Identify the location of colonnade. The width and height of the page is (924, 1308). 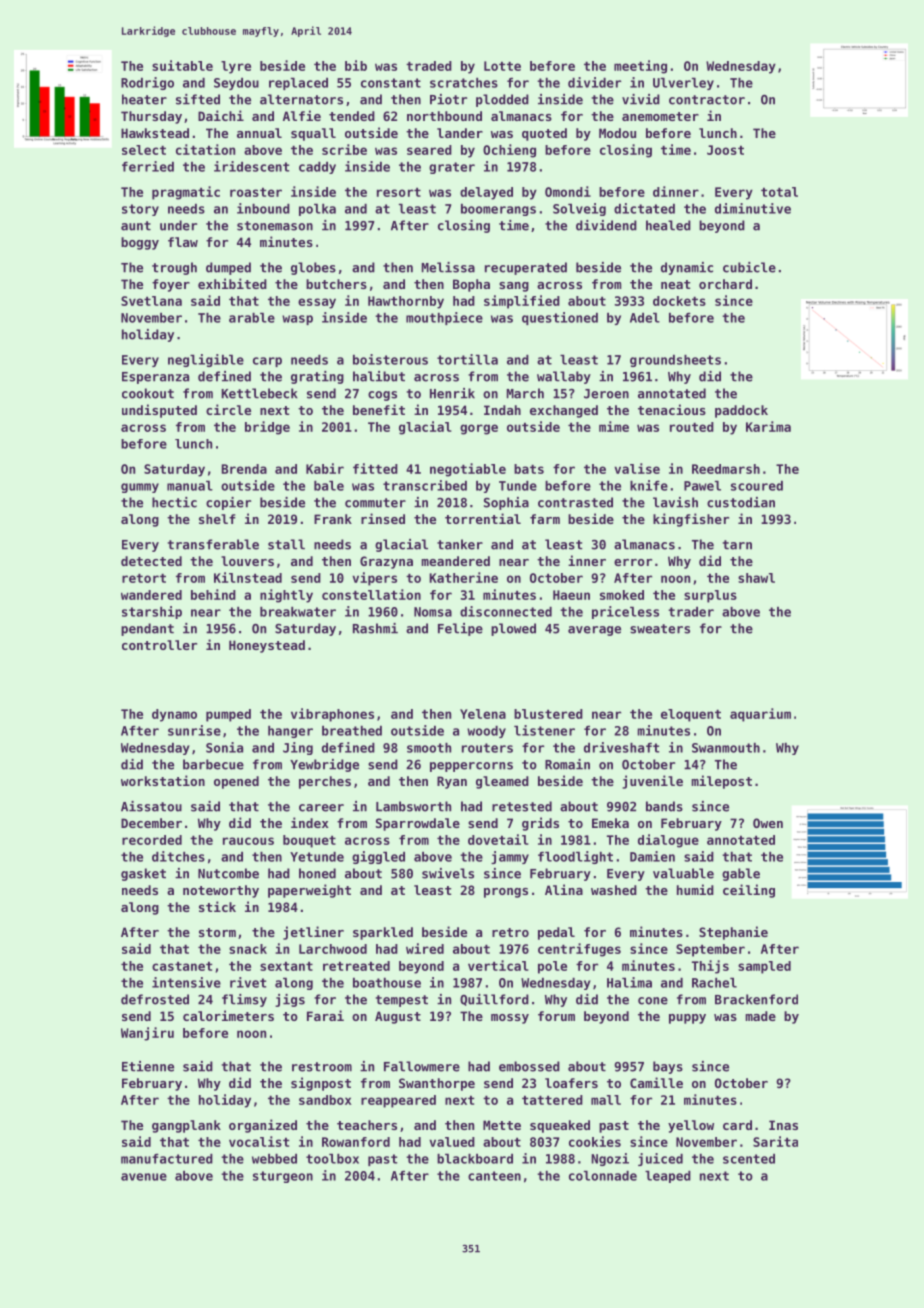
(603, 1176).
